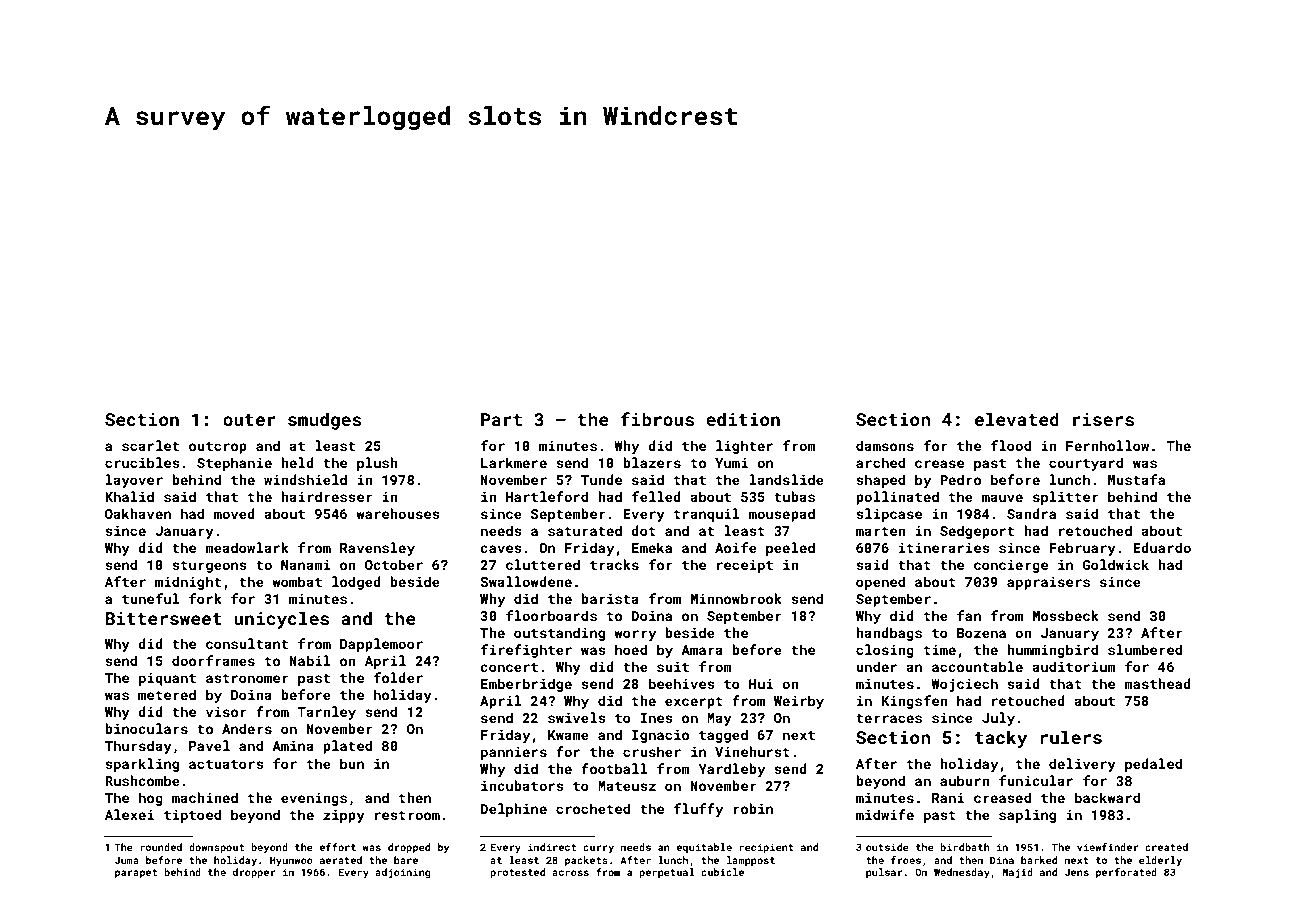 This image has width=1308, height=924. Describe the element at coordinates (743, 419) in the image. I see `edition` at that location.
